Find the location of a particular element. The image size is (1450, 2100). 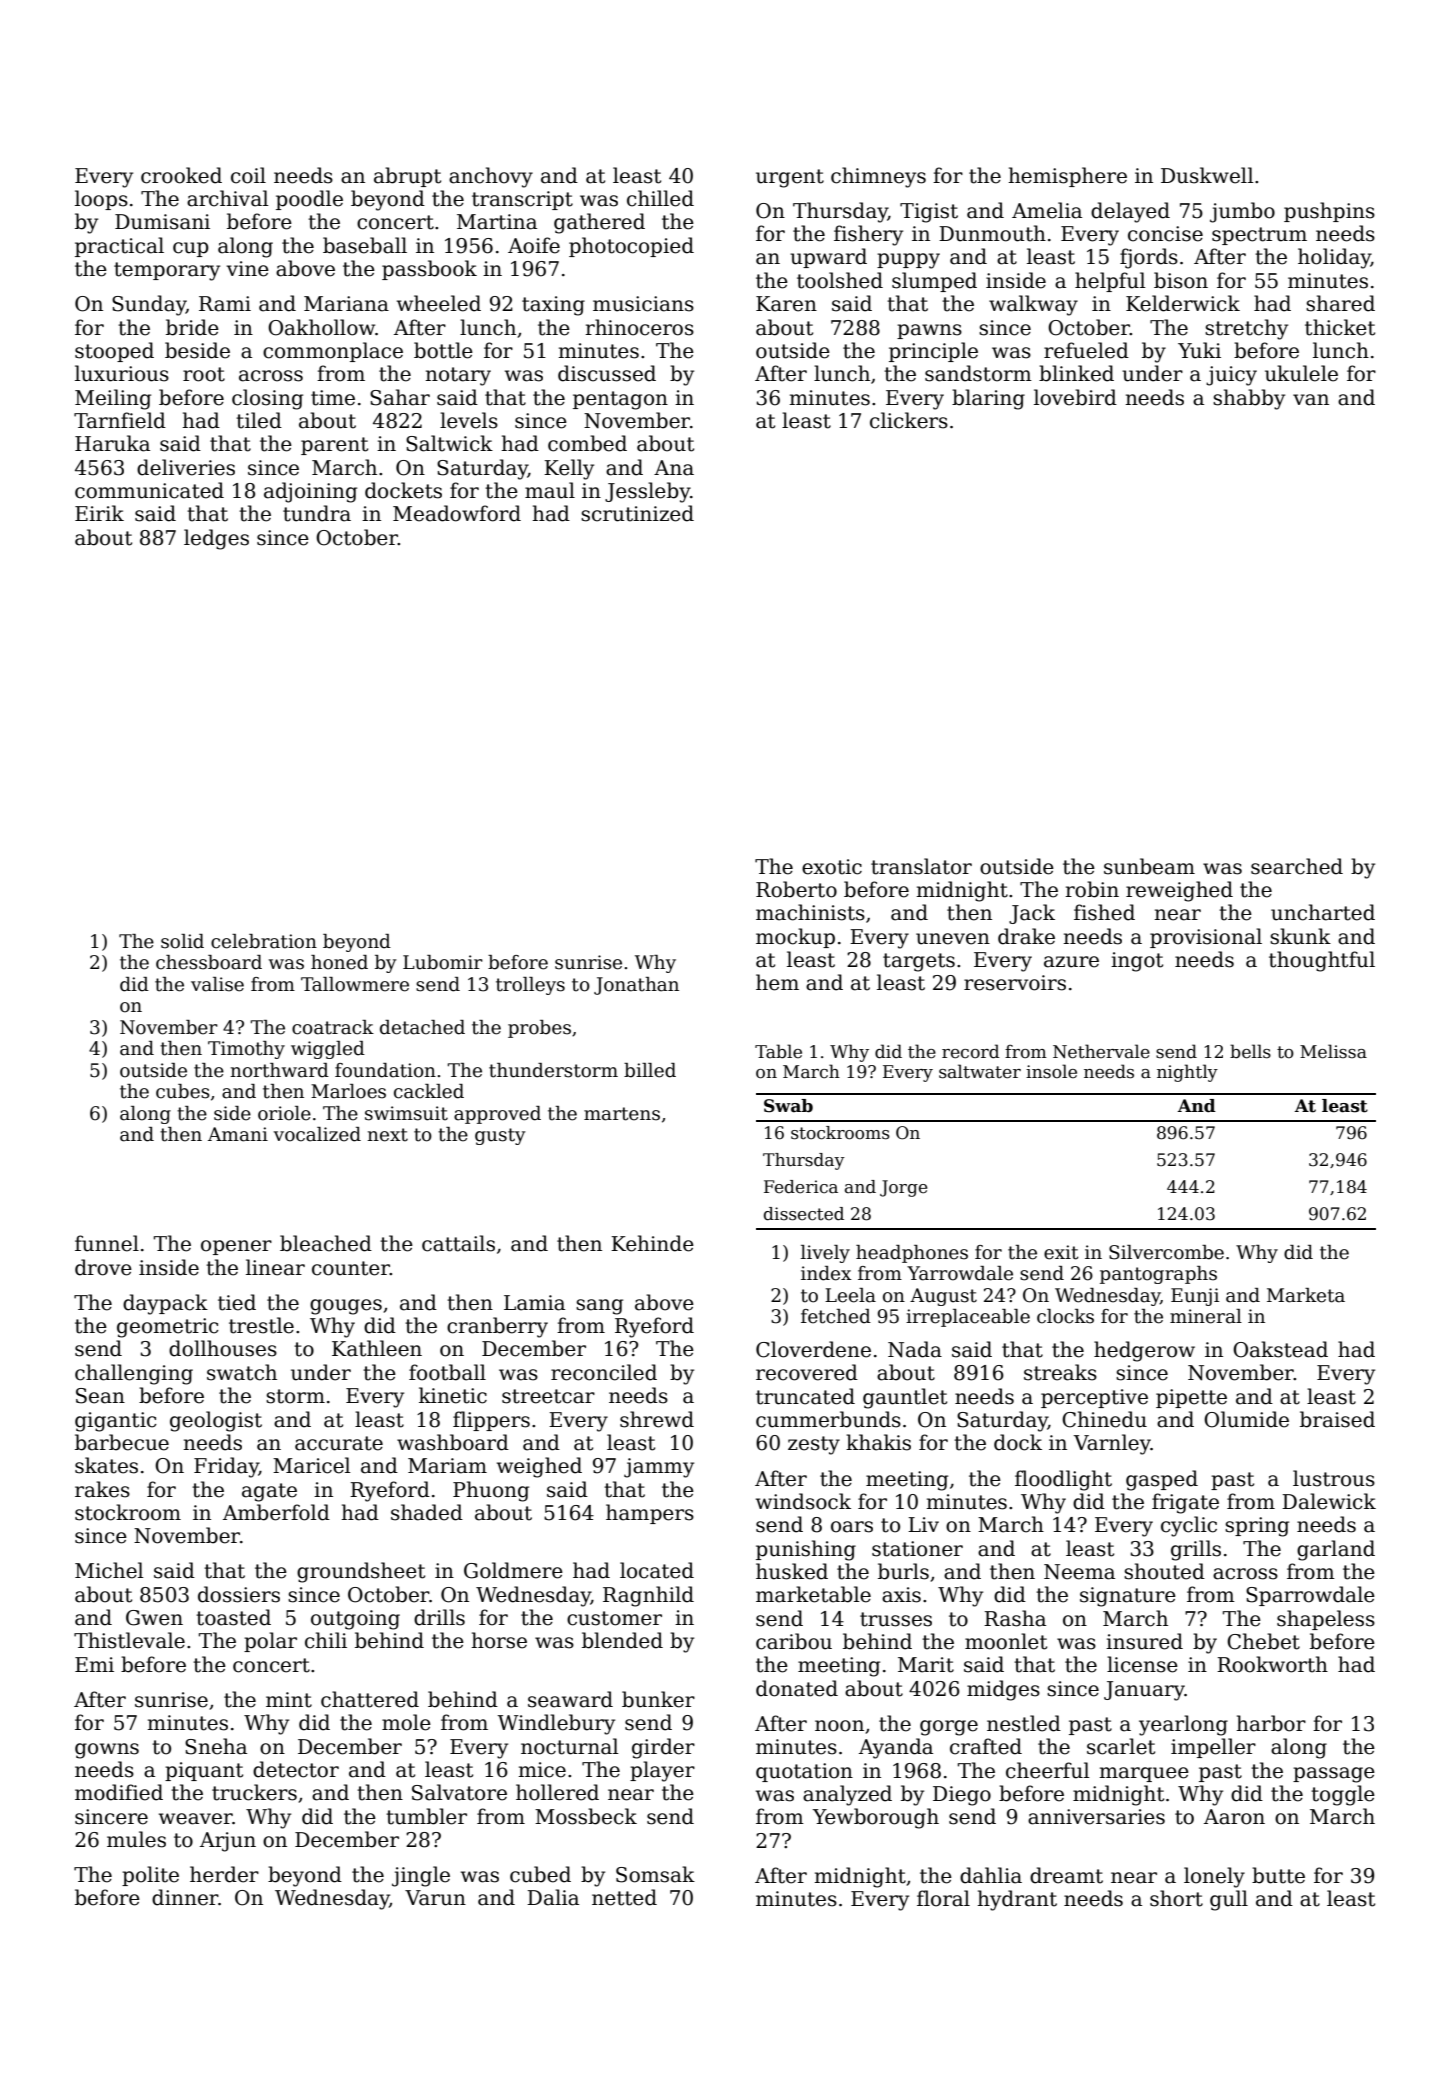

holiday is located at coordinates (1334, 258).
